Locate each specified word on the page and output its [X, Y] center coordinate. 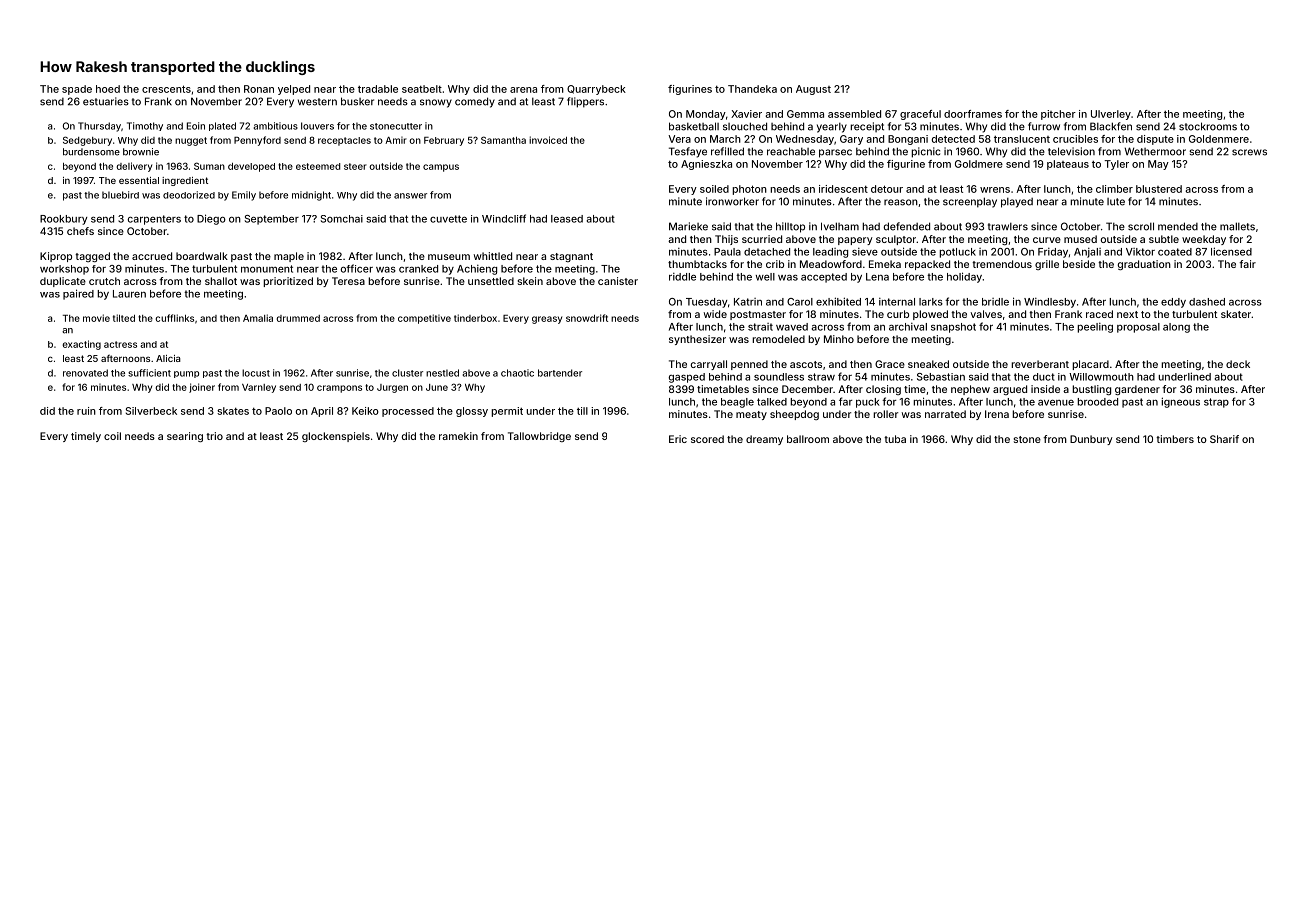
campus [441, 168]
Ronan [259, 89]
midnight [311, 196]
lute [1116, 202]
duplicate [63, 282]
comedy [475, 102]
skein [530, 281]
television [1071, 151]
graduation [1144, 265]
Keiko [365, 411]
